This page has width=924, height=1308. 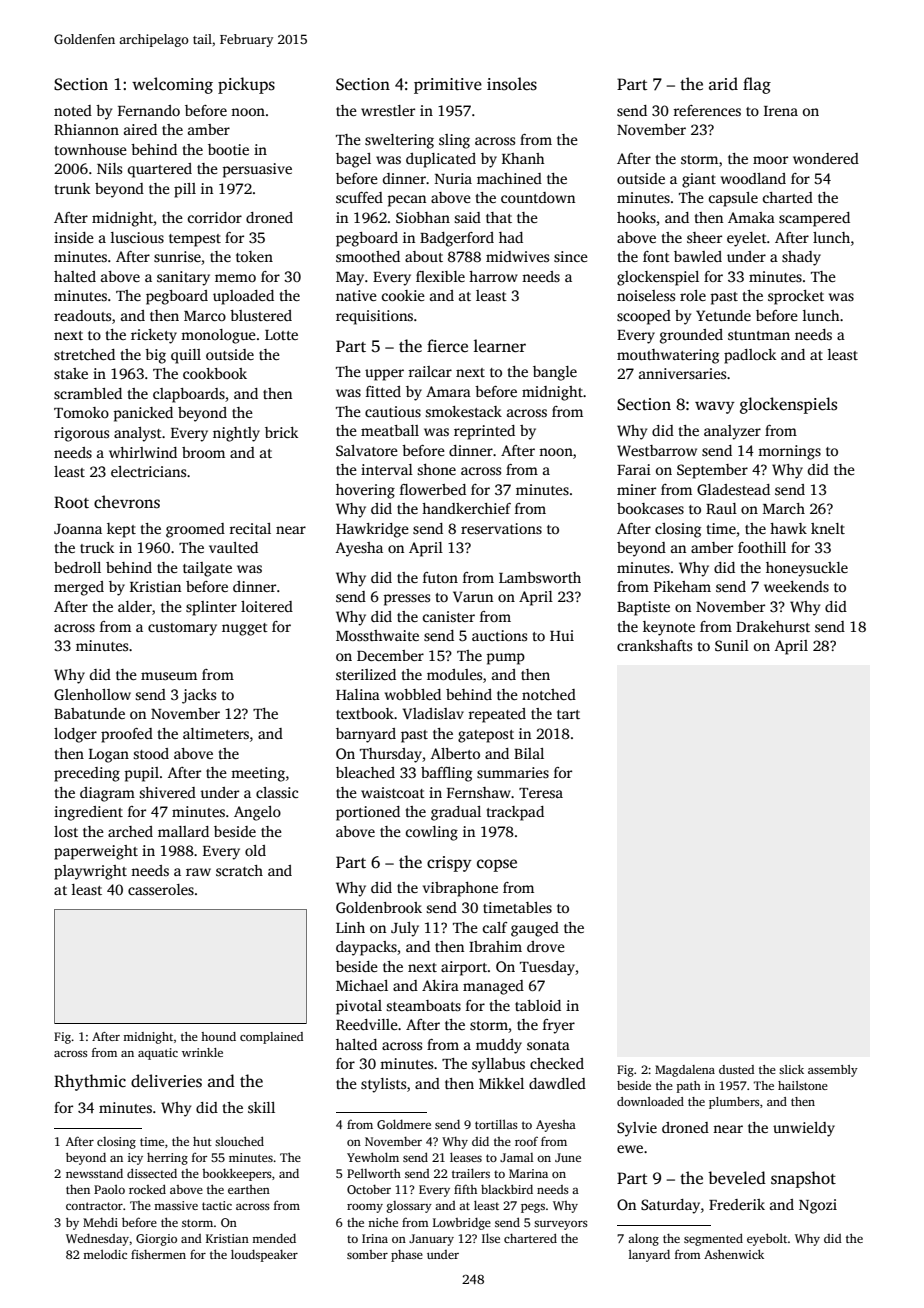 I want to click on memo, so click(x=235, y=278).
